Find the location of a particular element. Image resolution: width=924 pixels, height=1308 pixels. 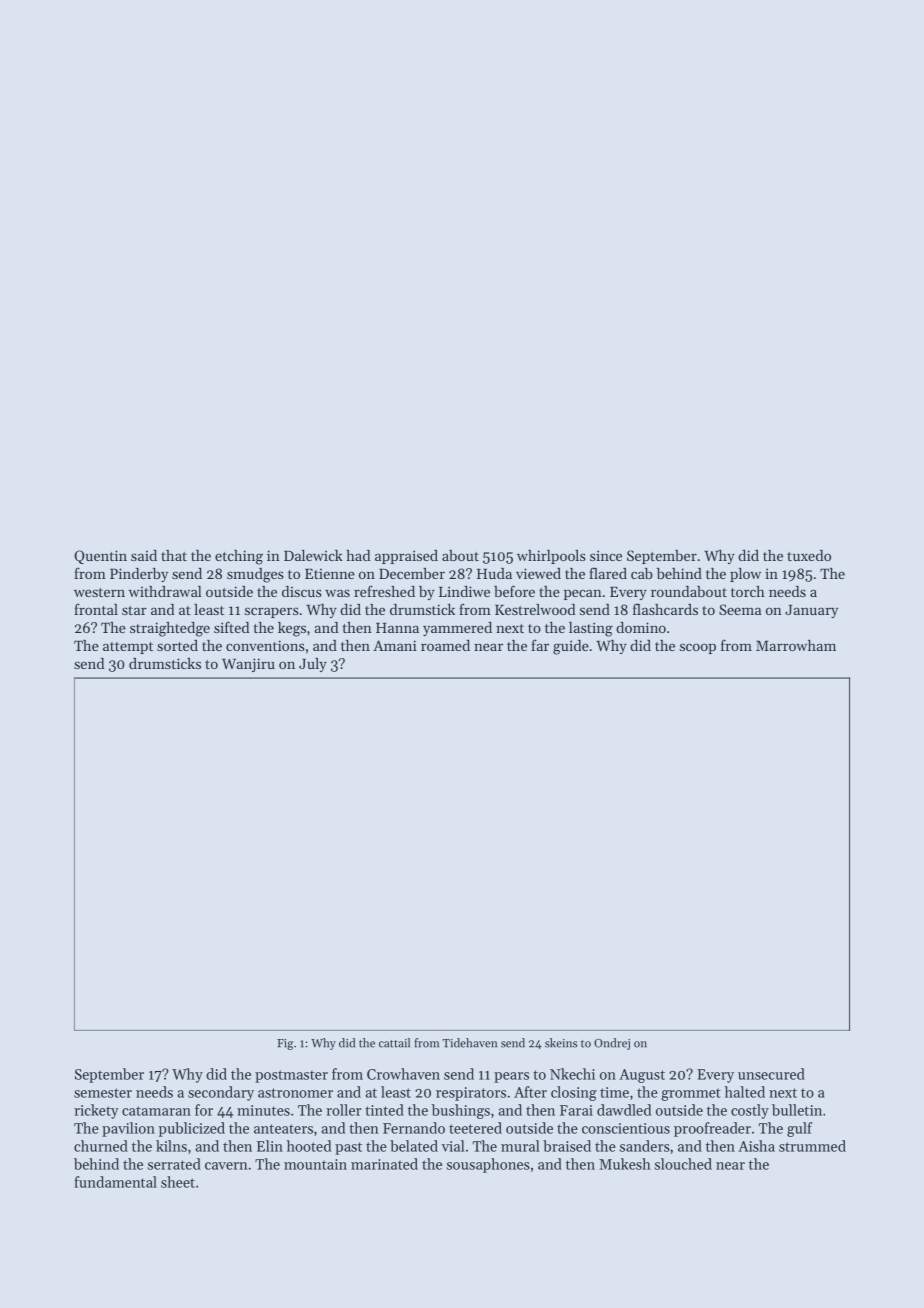

sousaphones is located at coordinates (488, 1165).
